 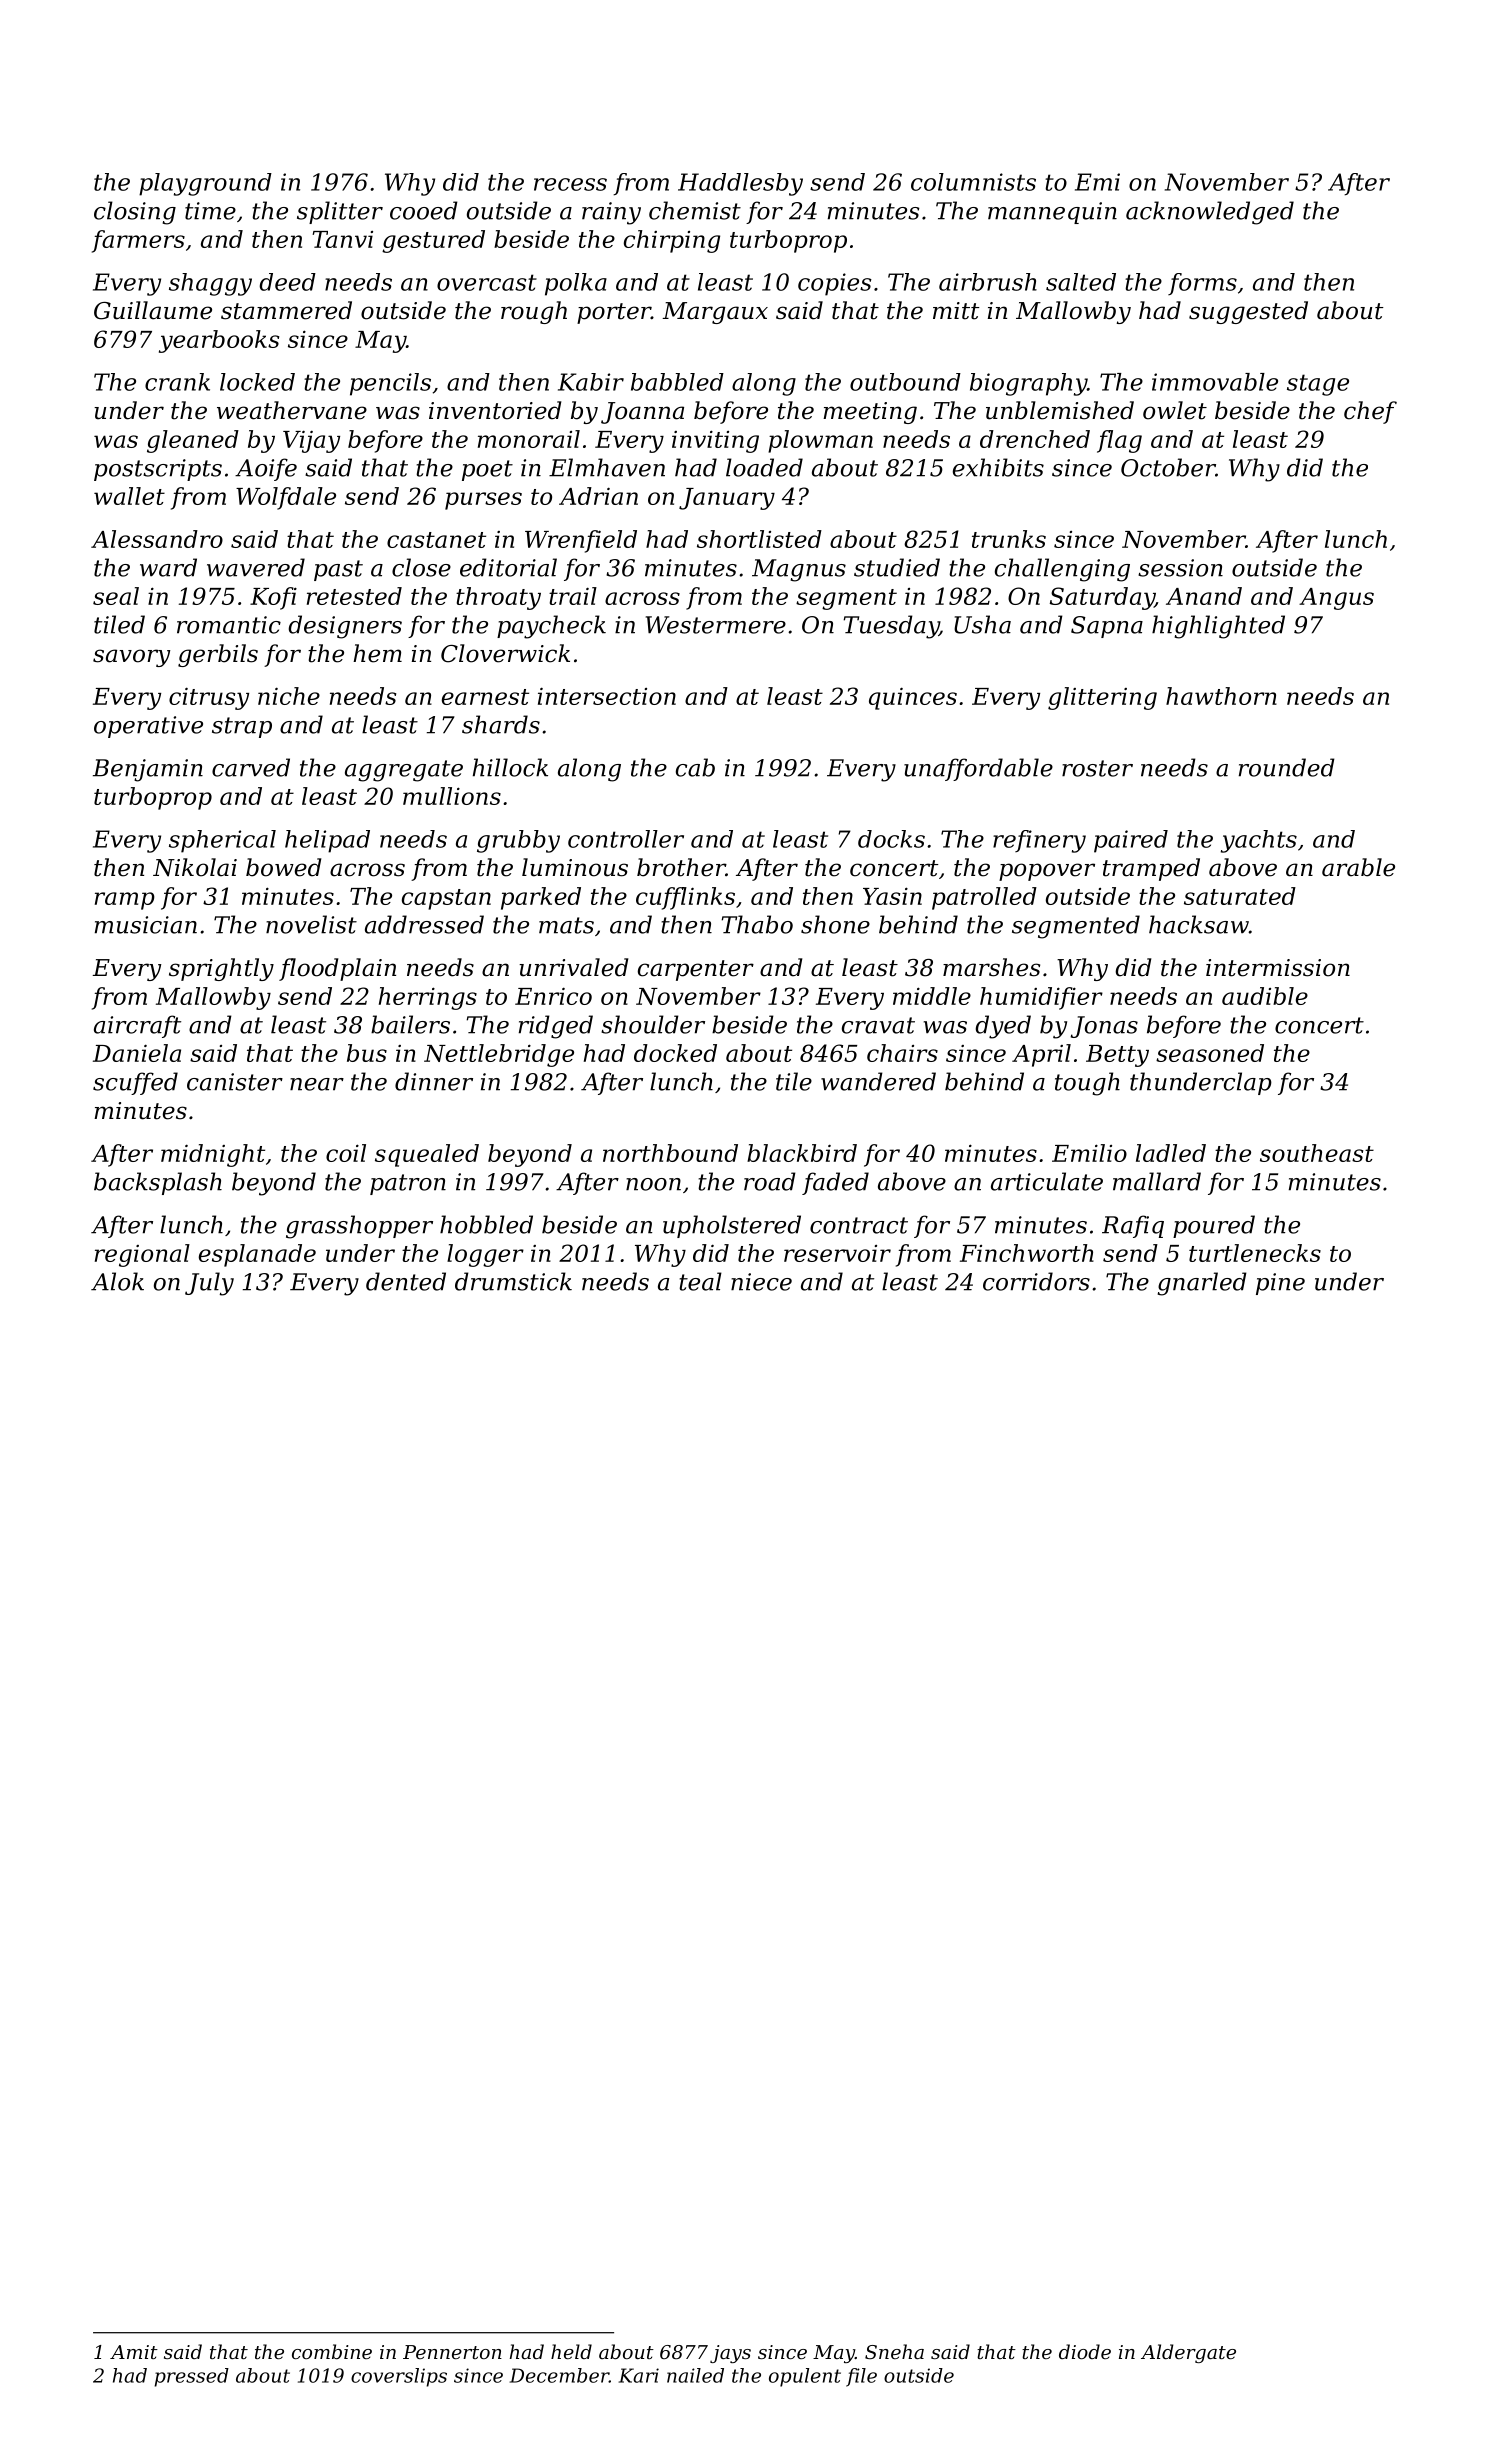 What do you see at coordinates (1336, 599) in the screenshot?
I see `Angus` at bounding box center [1336, 599].
